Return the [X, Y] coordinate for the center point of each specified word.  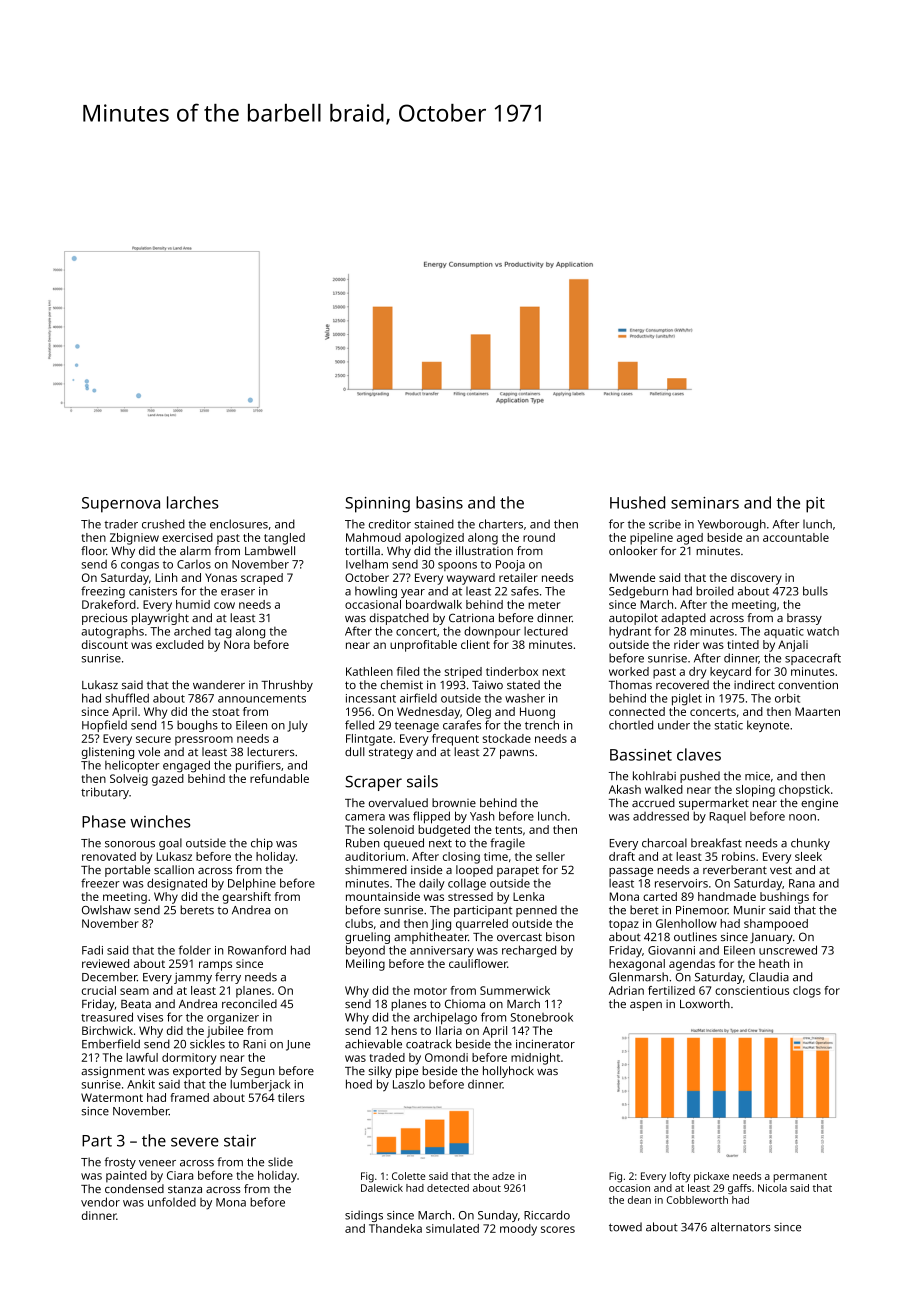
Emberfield [111, 1044]
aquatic [784, 632]
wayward [471, 579]
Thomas [630, 684]
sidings [364, 1216]
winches [160, 821]
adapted [683, 619]
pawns [517, 754]
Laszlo [409, 1084]
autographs [112, 633]
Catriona [471, 617]
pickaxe [711, 1177]
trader [121, 524]
